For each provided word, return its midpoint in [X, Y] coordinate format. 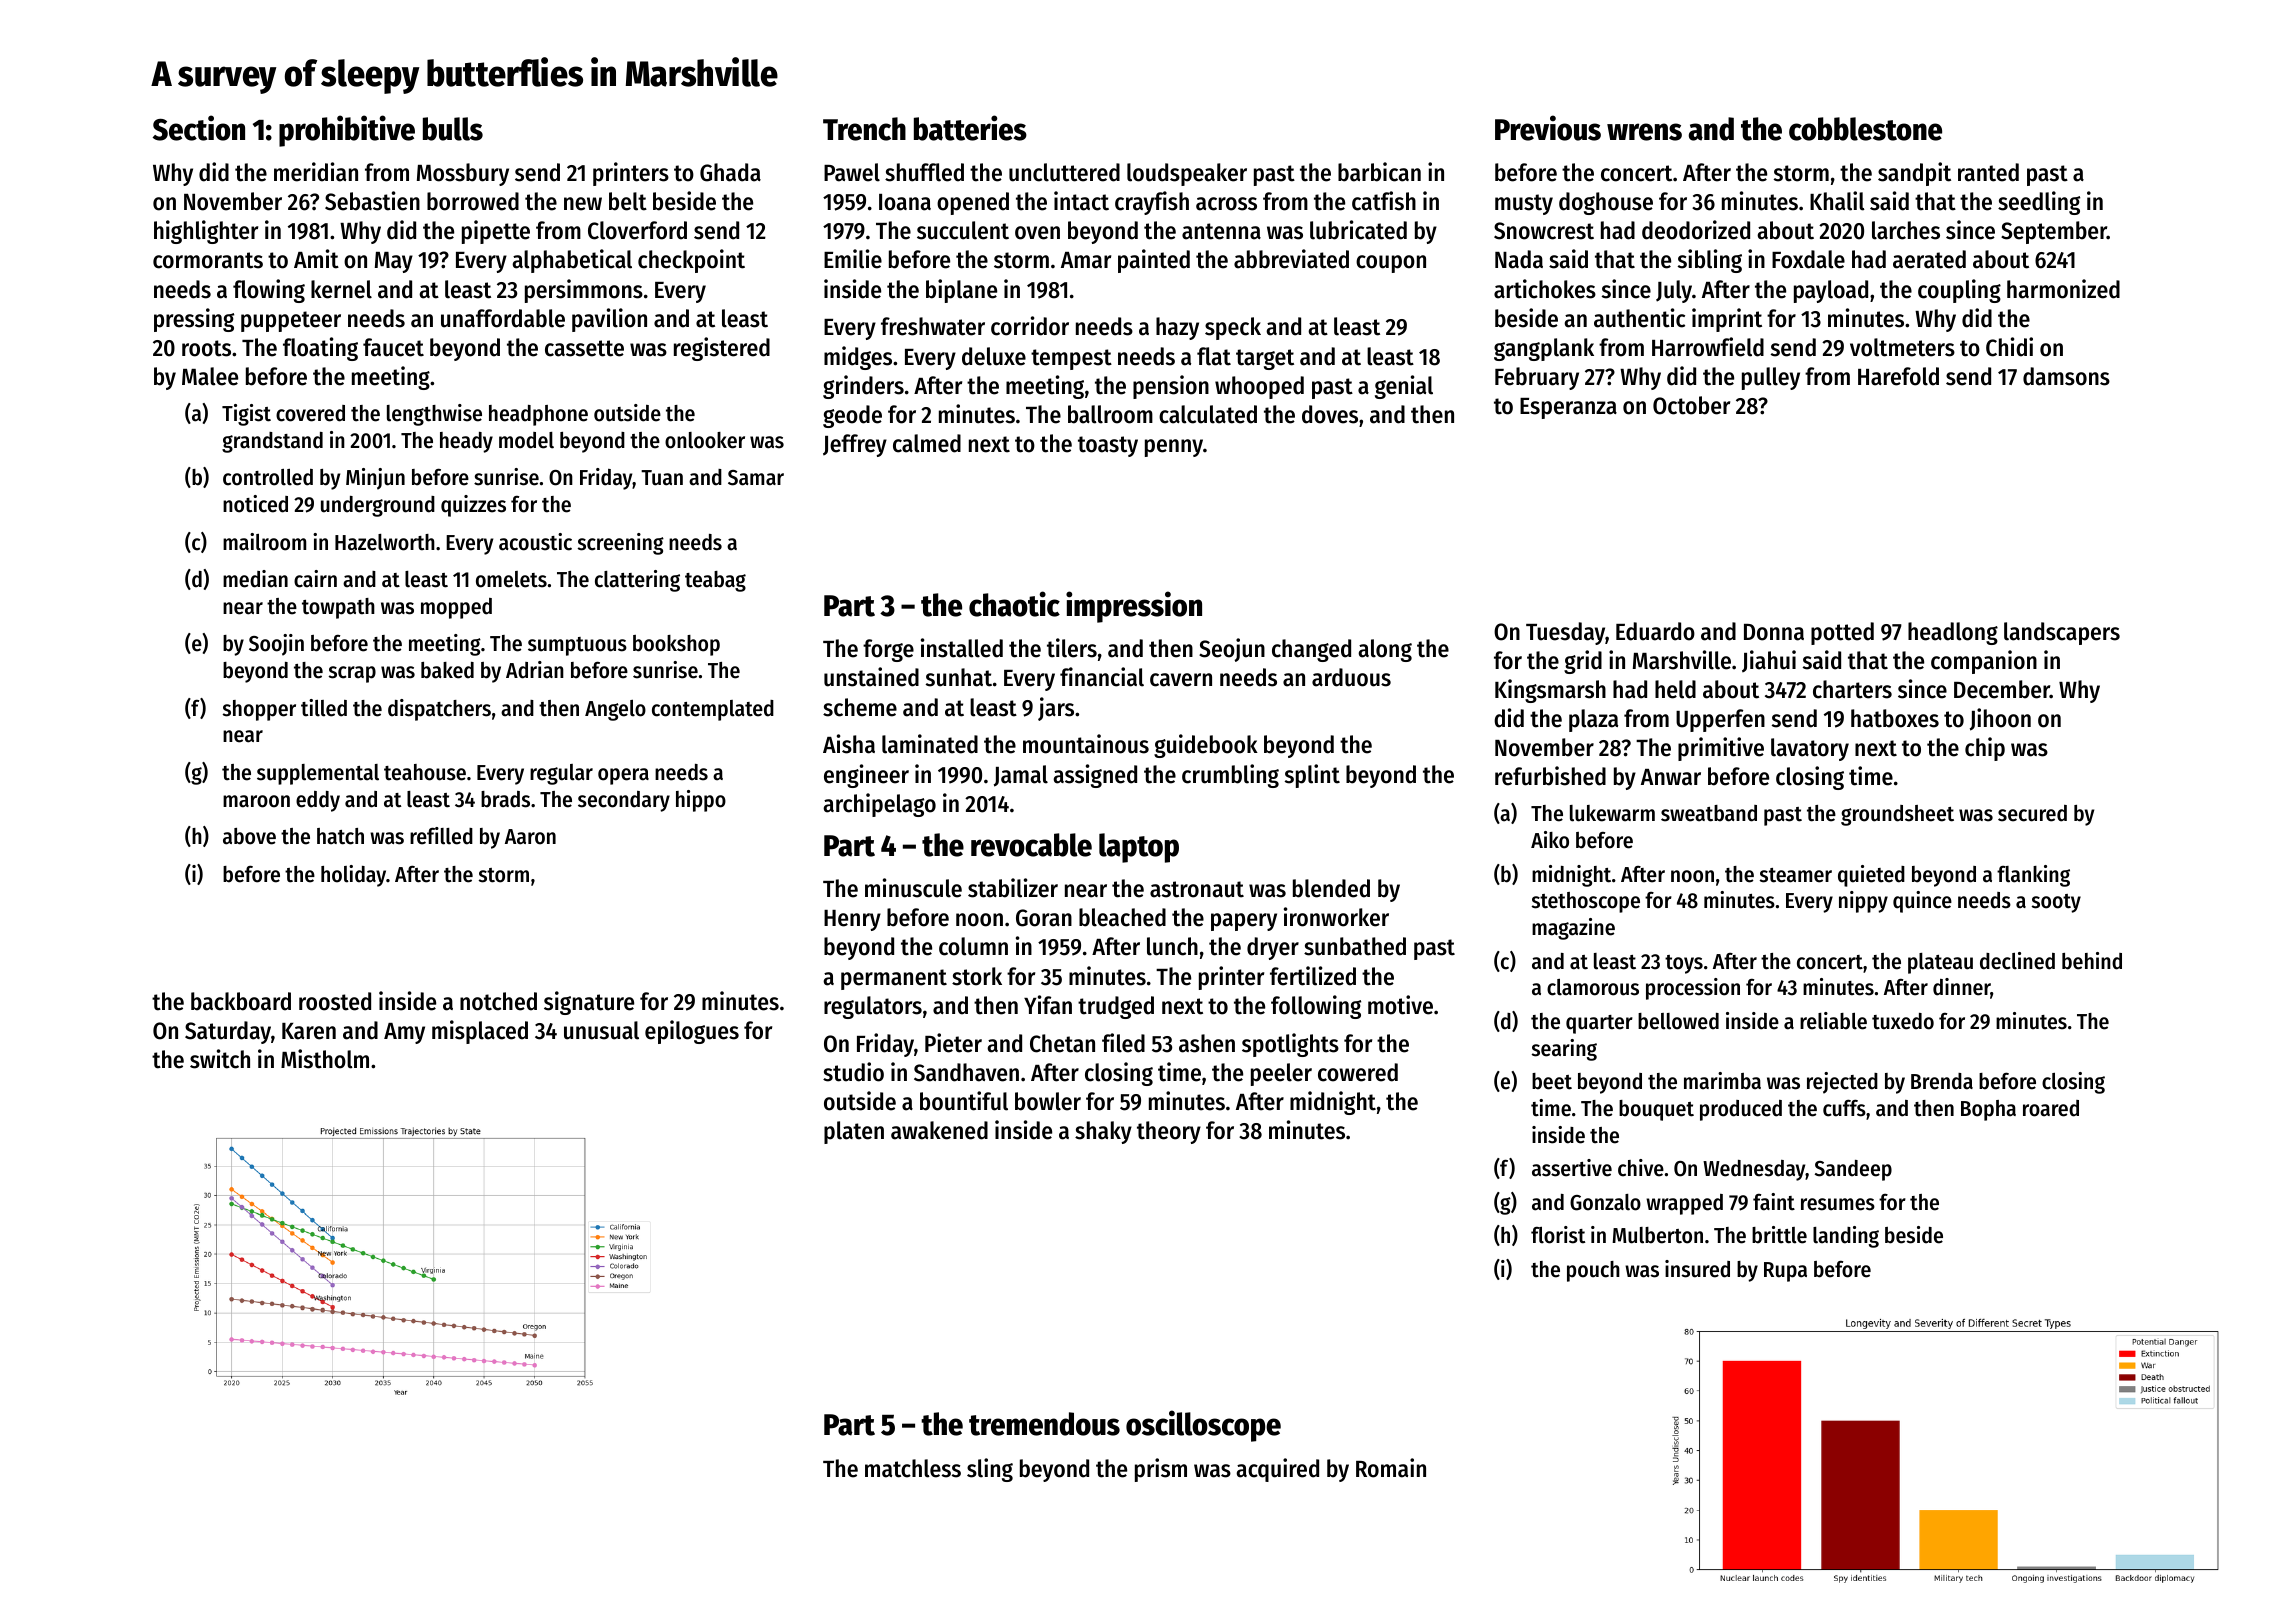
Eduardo [1655, 631]
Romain [1391, 1468]
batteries [970, 128]
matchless [913, 1468]
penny [1174, 448]
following [1316, 1007]
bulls [453, 129]
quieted [1871, 876]
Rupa [1785, 1272]
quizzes [473, 506]
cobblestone [1865, 129]
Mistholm [325, 1059]
